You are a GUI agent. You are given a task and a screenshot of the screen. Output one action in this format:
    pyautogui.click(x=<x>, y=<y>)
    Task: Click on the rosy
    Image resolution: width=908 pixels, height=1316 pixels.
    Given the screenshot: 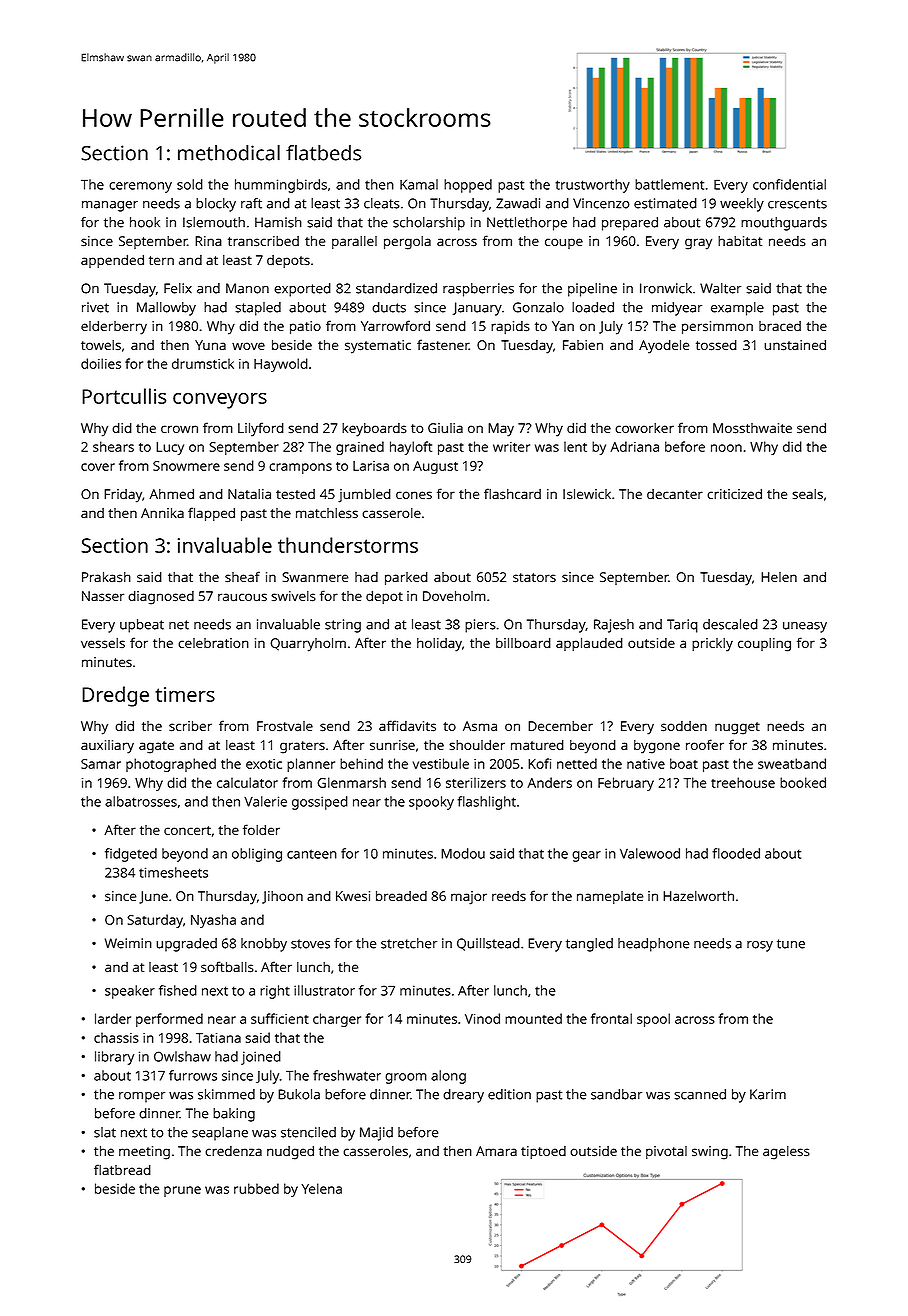 What is the action you would take?
    pyautogui.click(x=760, y=946)
